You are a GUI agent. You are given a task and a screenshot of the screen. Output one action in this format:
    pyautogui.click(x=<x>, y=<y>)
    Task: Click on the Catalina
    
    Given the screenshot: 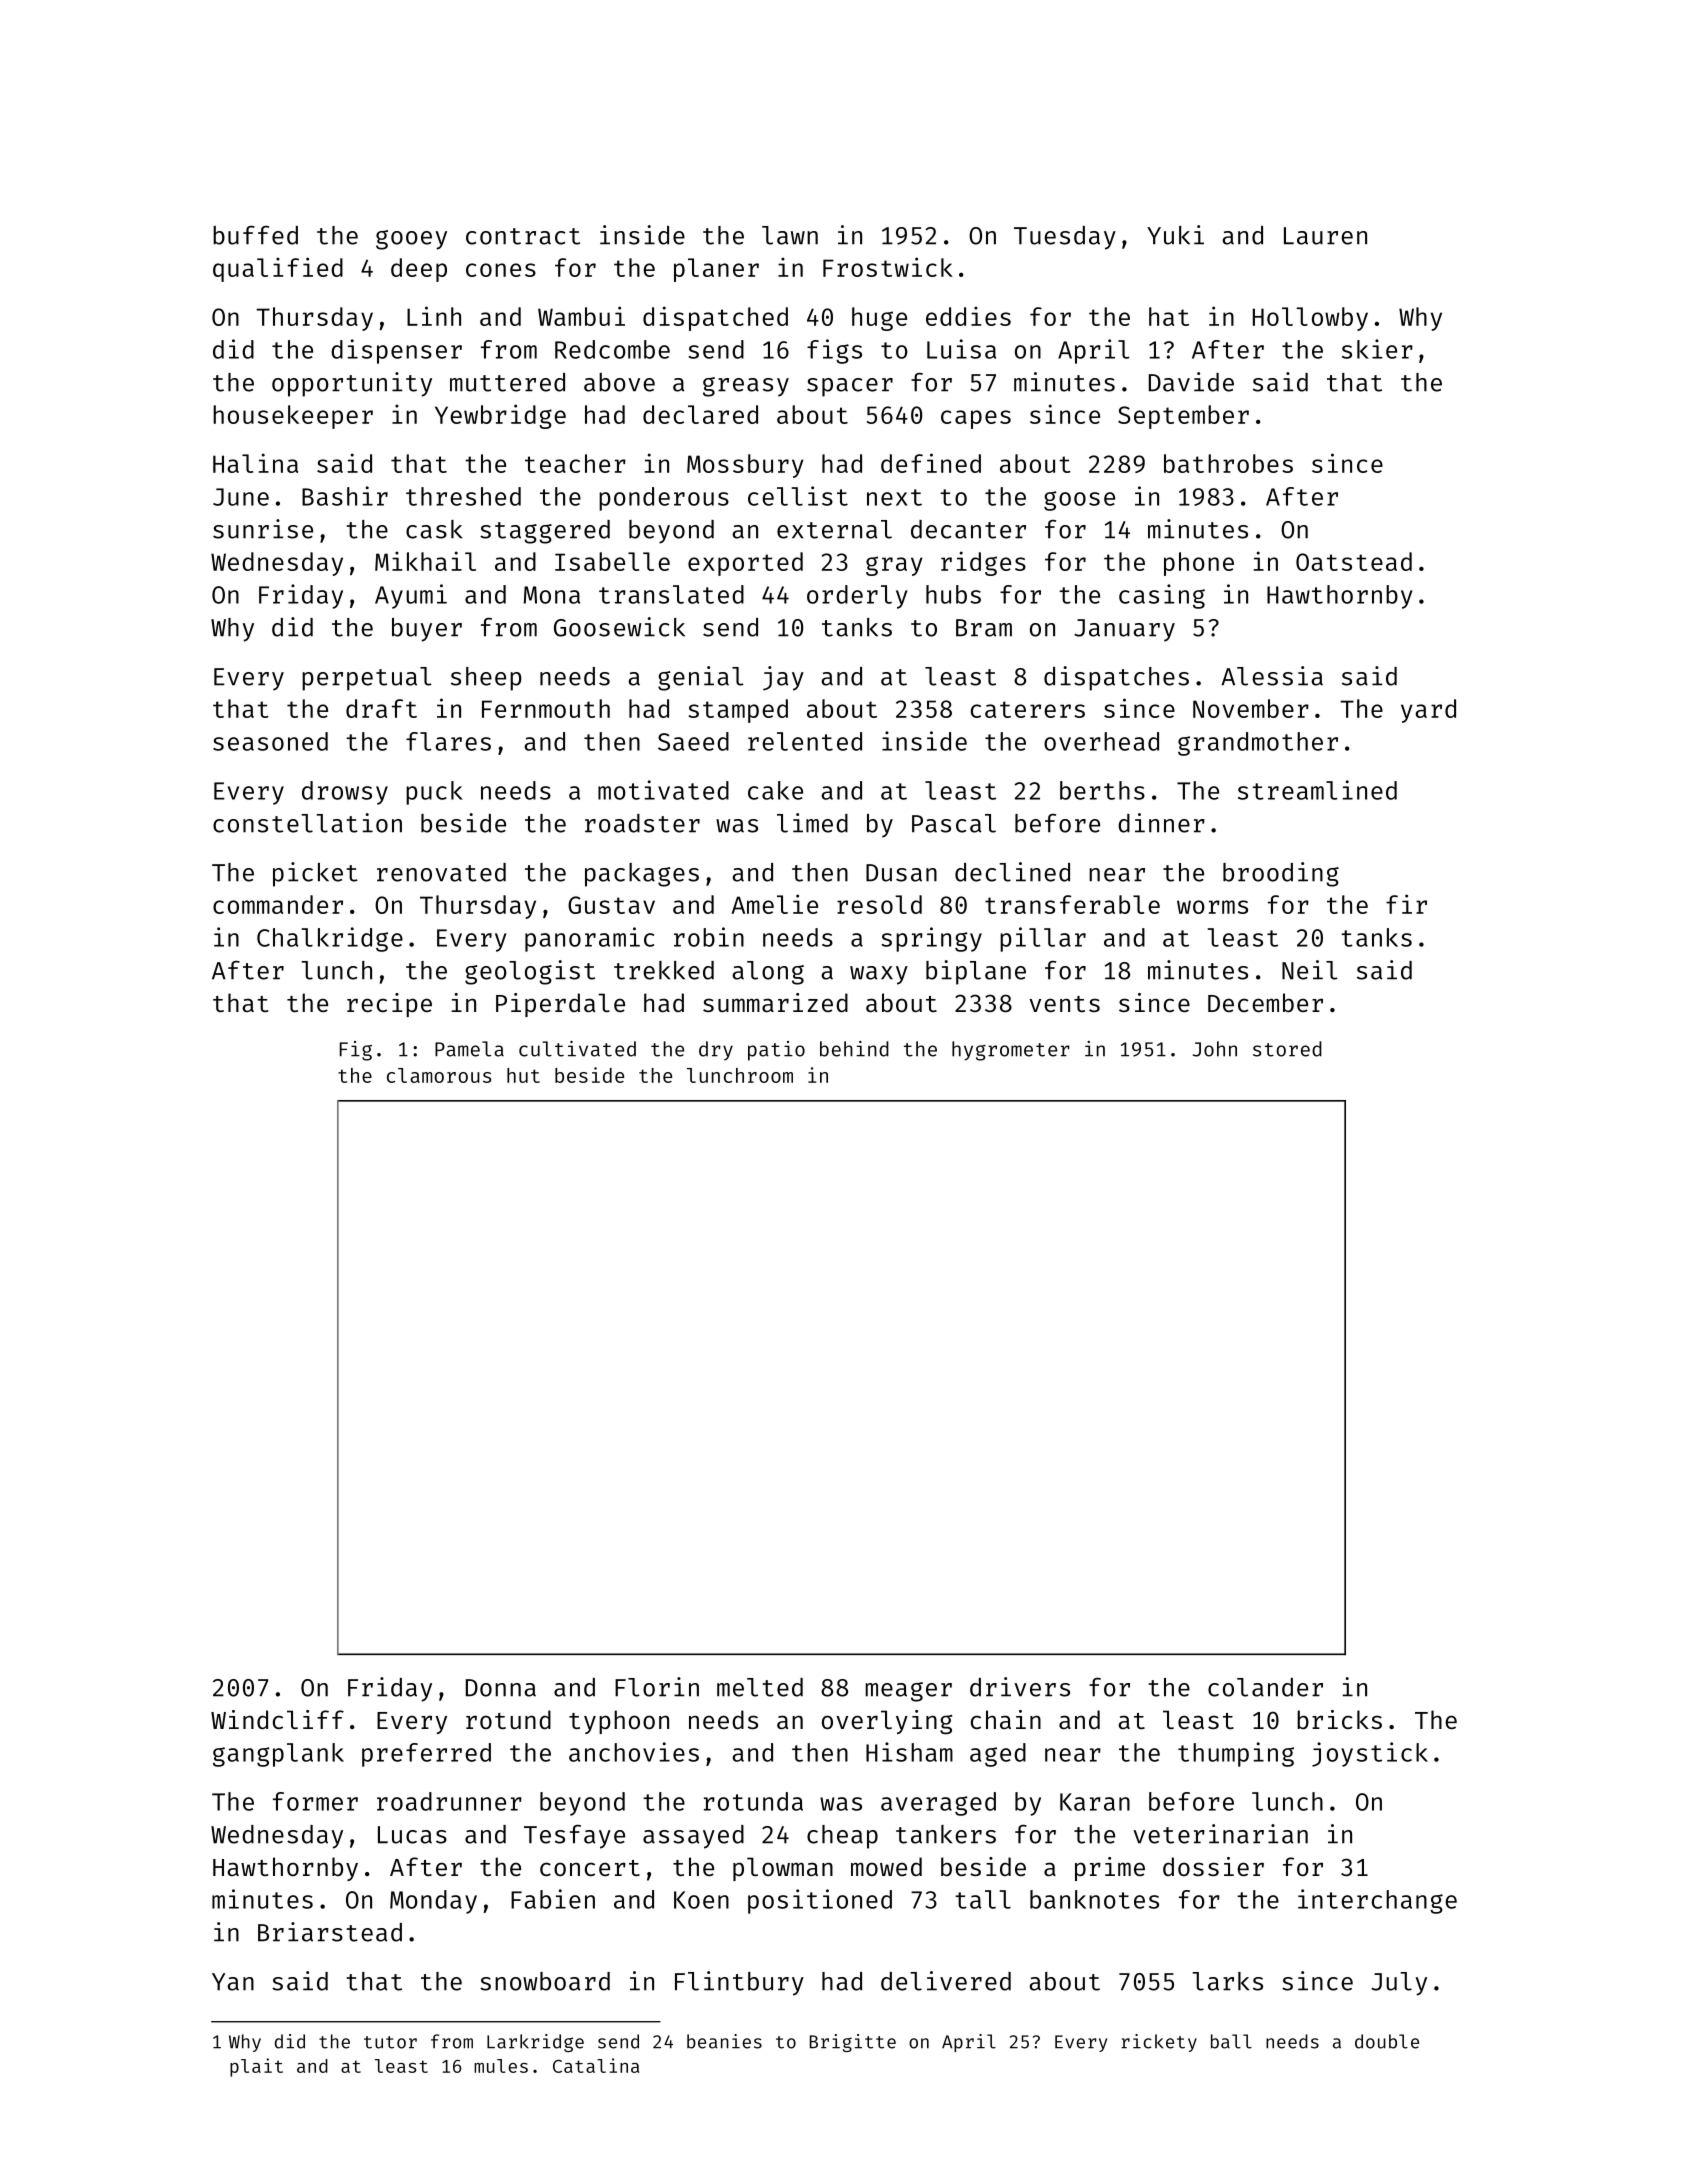 What is the action you would take?
    pyautogui.click(x=596, y=2065)
